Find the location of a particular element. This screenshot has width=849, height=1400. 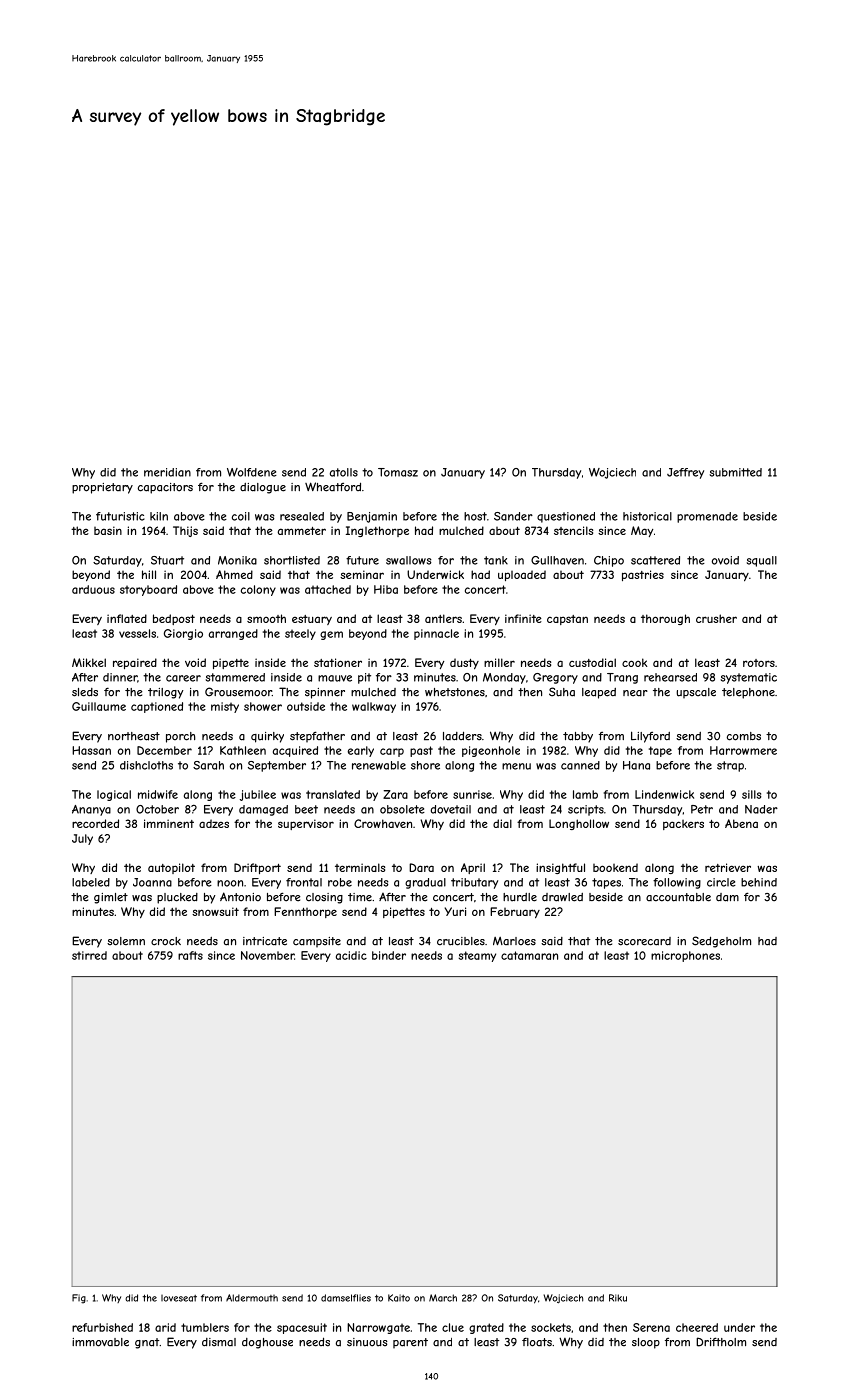

host is located at coordinates (475, 516).
